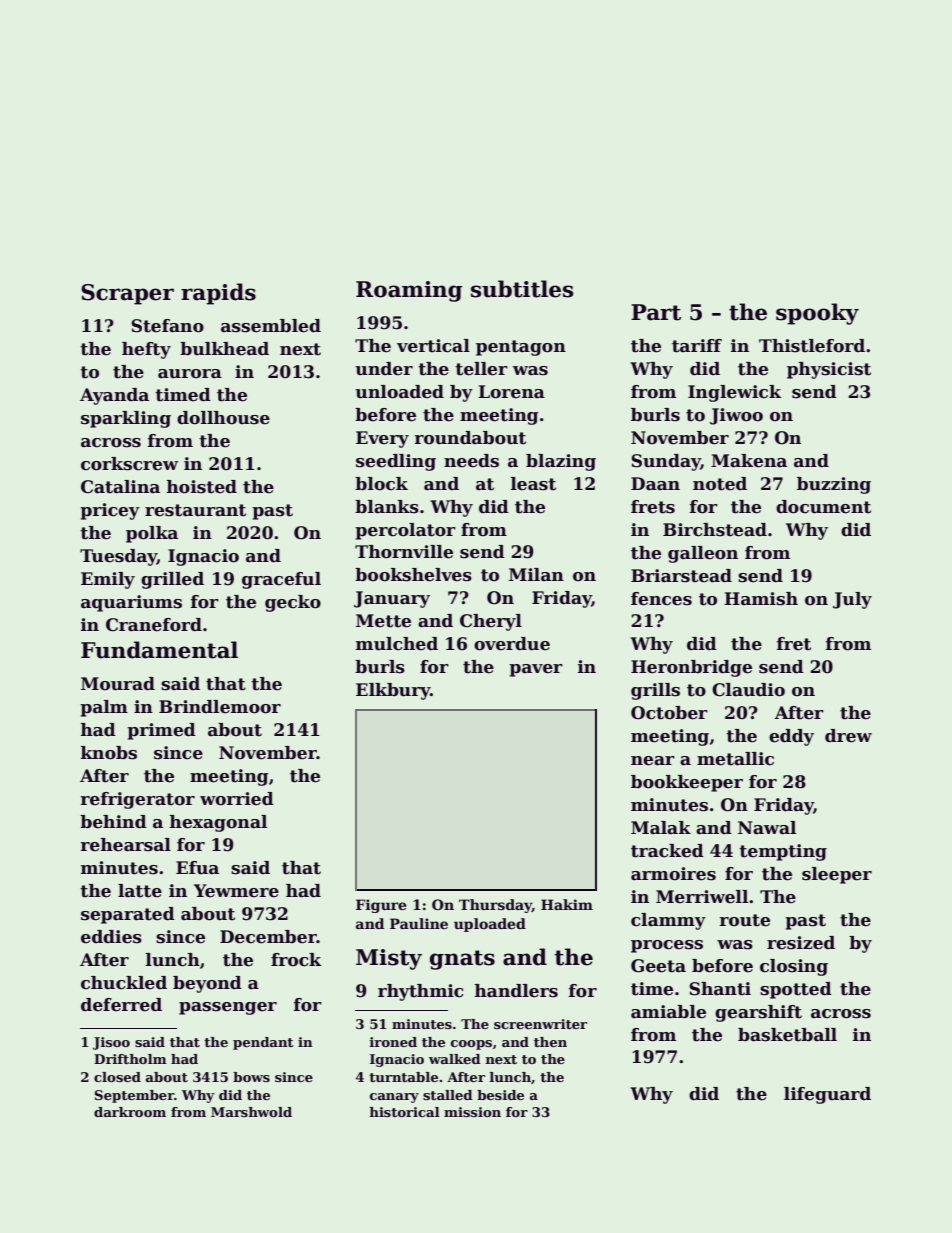 This document has height=1233, width=952. What do you see at coordinates (134, 1096) in the document?
I see `September` at bounding box center [134, 1096].
